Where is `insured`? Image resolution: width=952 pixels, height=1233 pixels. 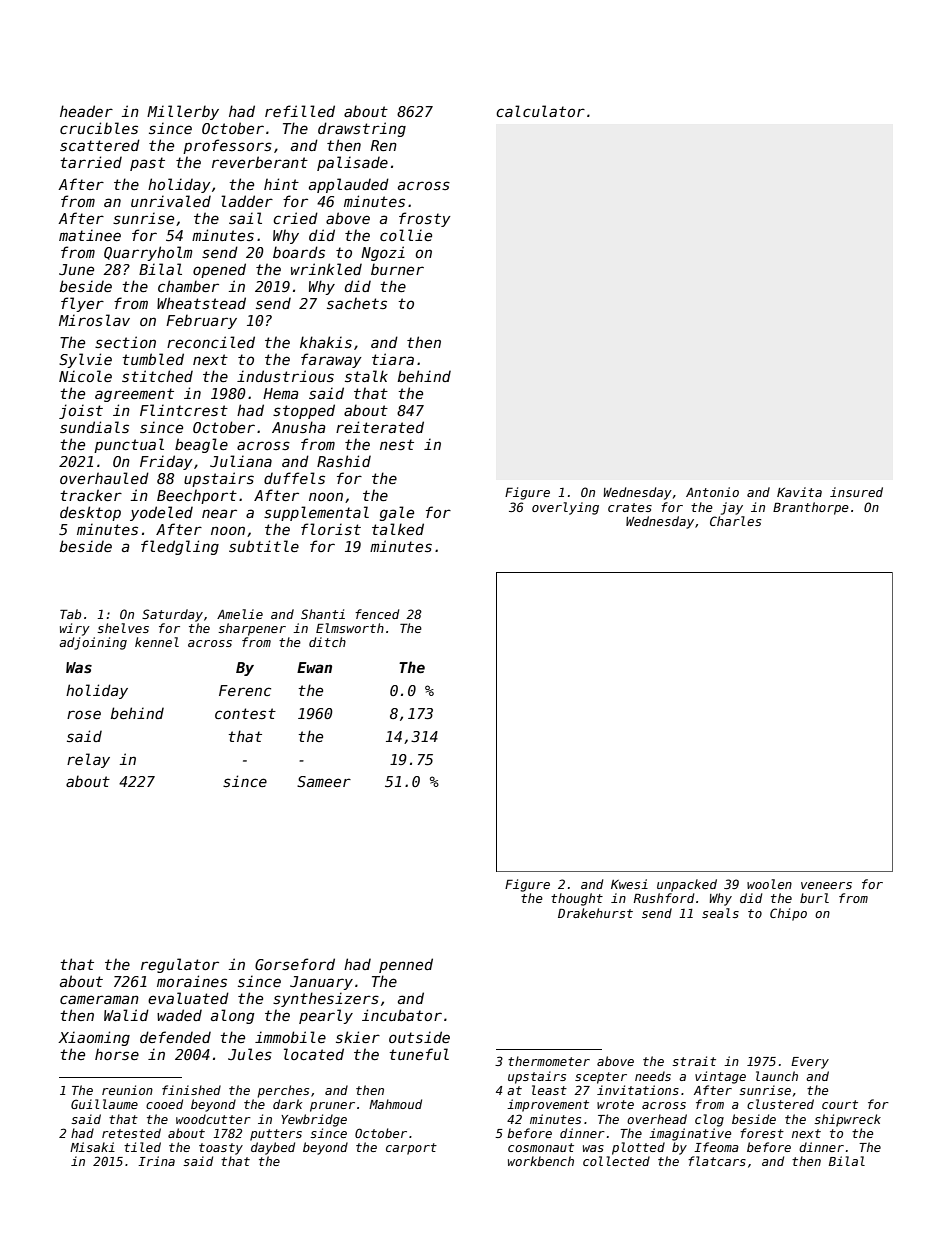
insured is located at coordinates (856, 492).
